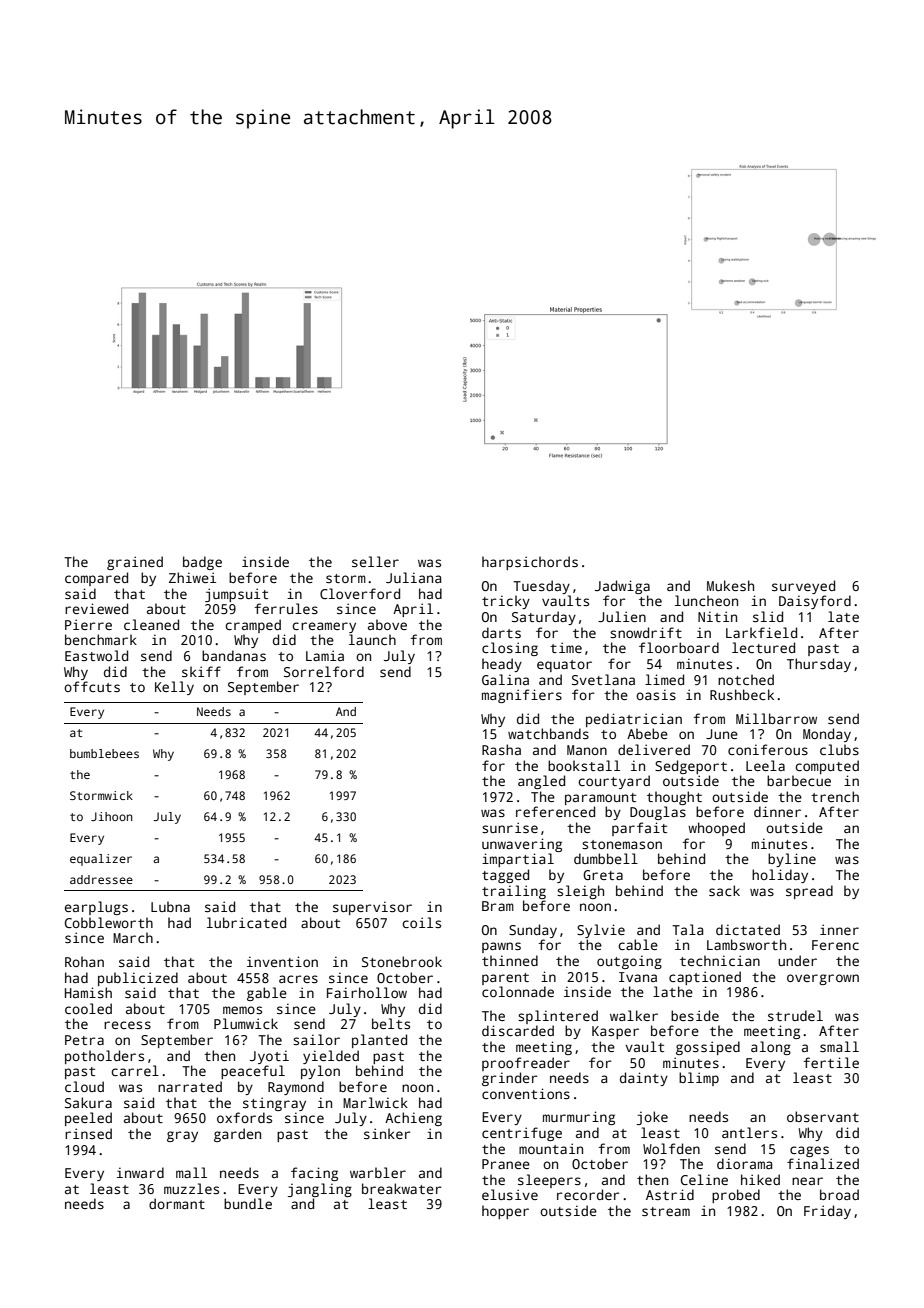 Image resolution: width=924 pixels, height=1308 pixels. I want to click on seller, so click(375, 561).
